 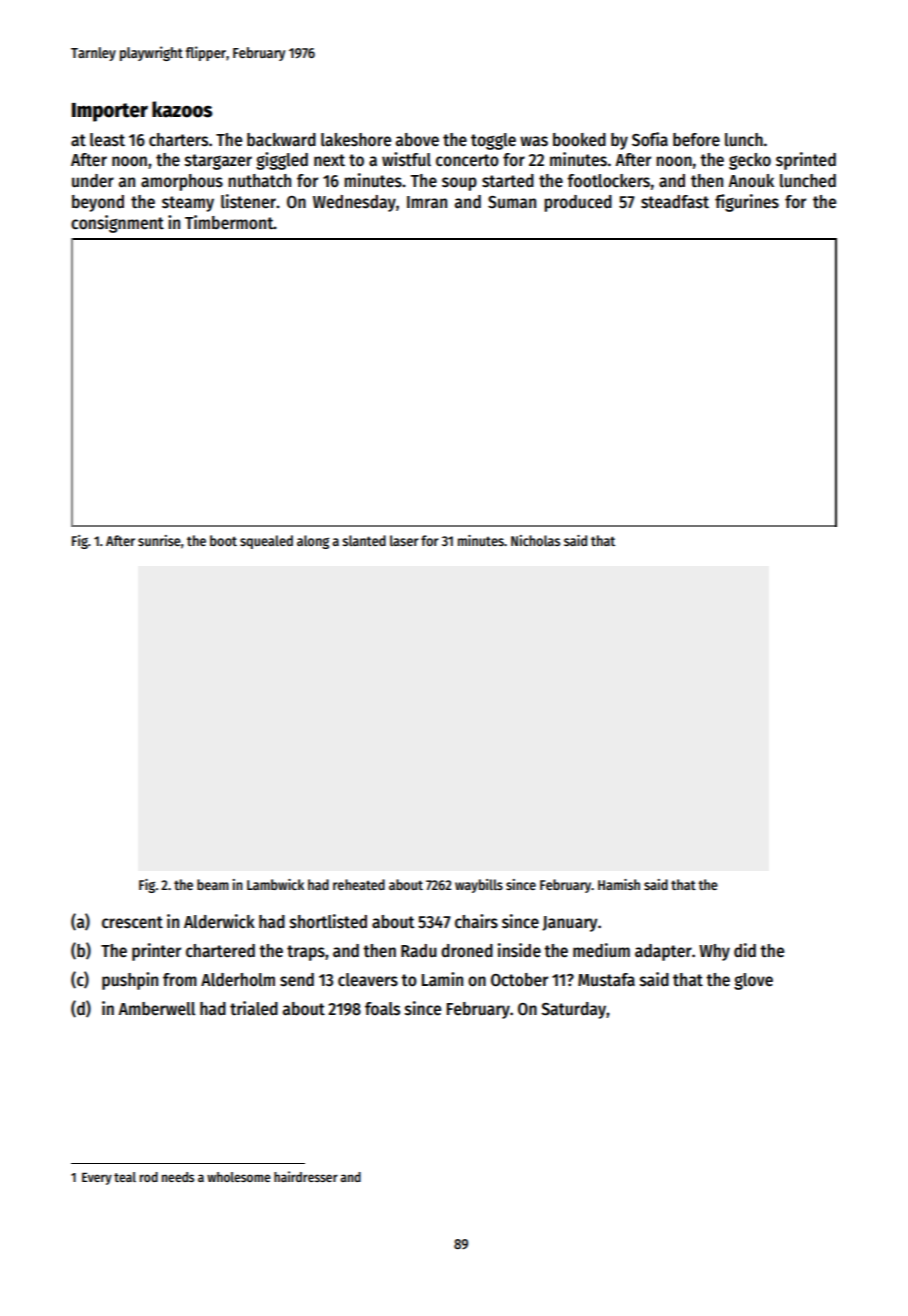 What do you see at coordinates (747, 203) in the screenshot?
I see `figurines` at bounding box center [747, 203].
